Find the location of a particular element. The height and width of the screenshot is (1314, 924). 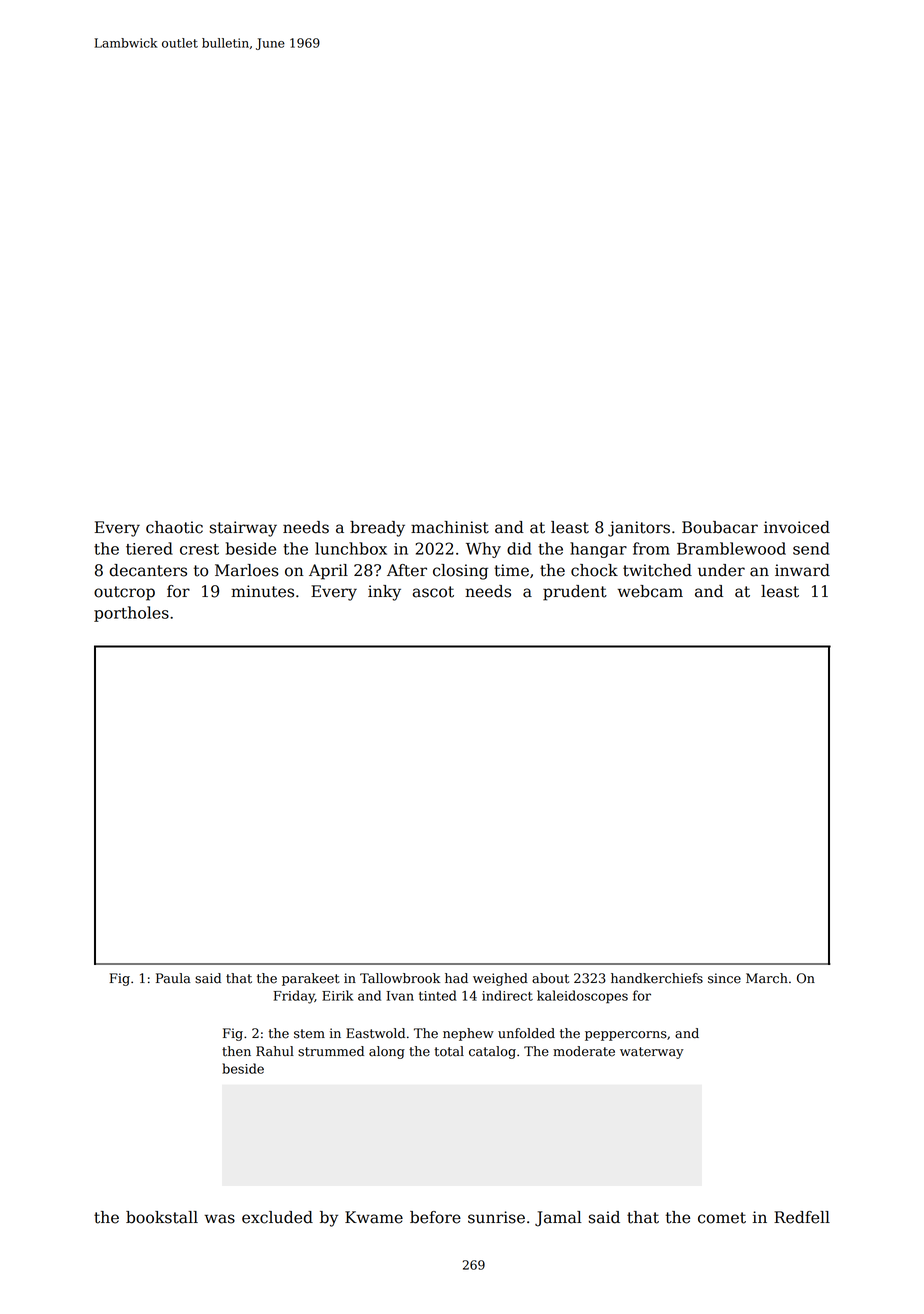

March is located at coordinates (767, 978).
